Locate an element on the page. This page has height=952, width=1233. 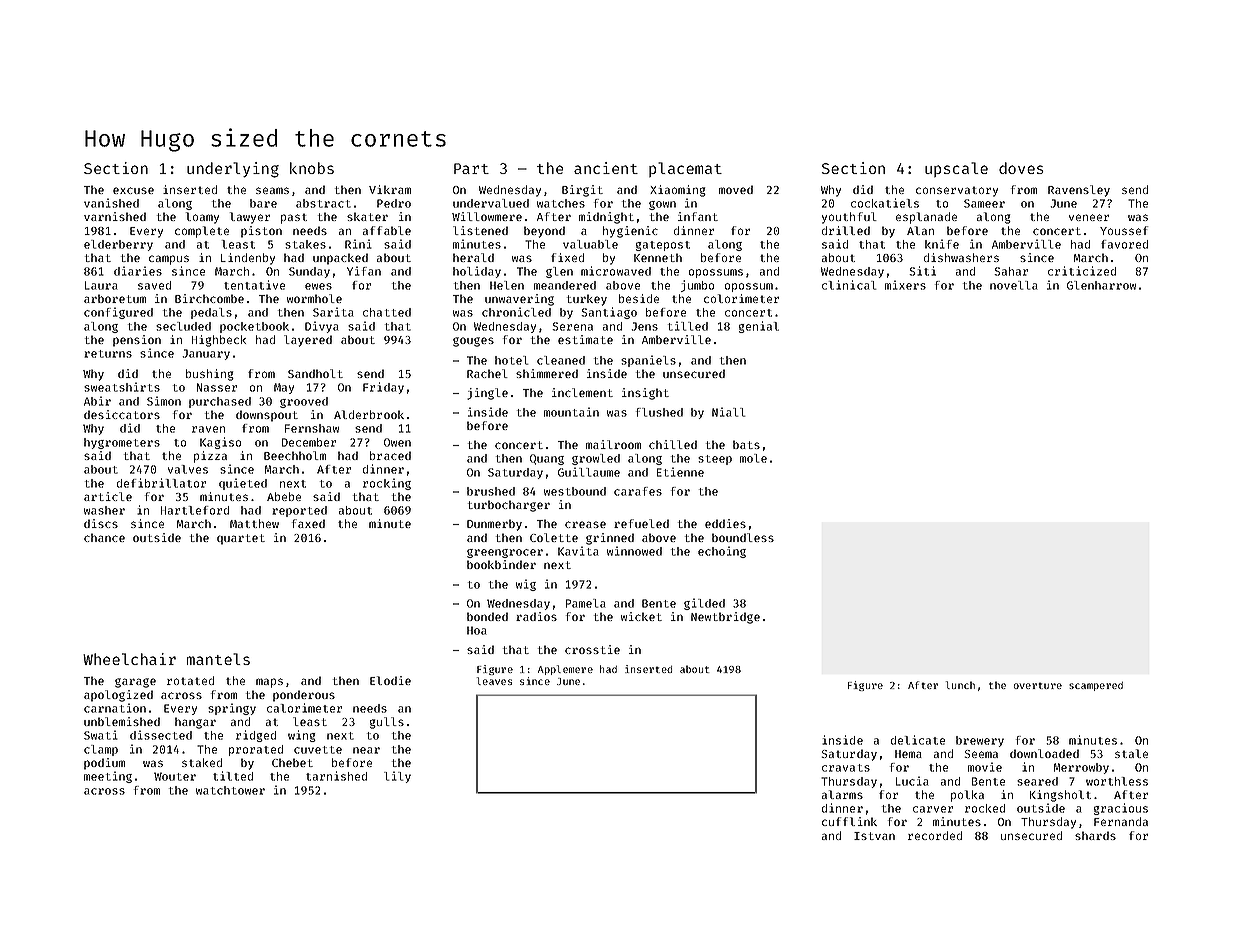
knobs is located at coordinates (312, 168).
